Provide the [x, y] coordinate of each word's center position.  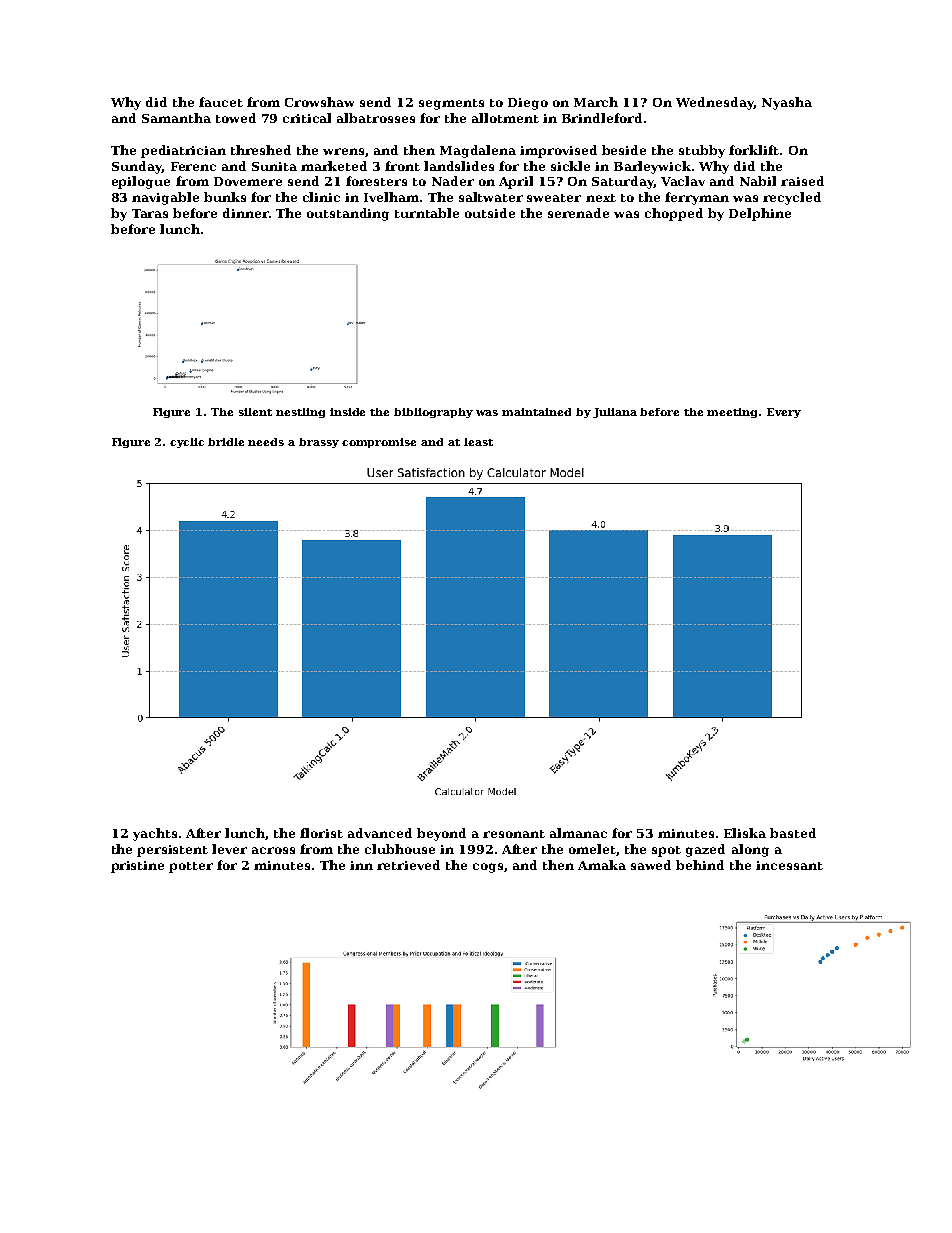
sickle [570, 166]
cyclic [187, 443]
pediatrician [183, 151]
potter [191, 867]
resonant [514, 834]
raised [802, 181]
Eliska [745, 833]
